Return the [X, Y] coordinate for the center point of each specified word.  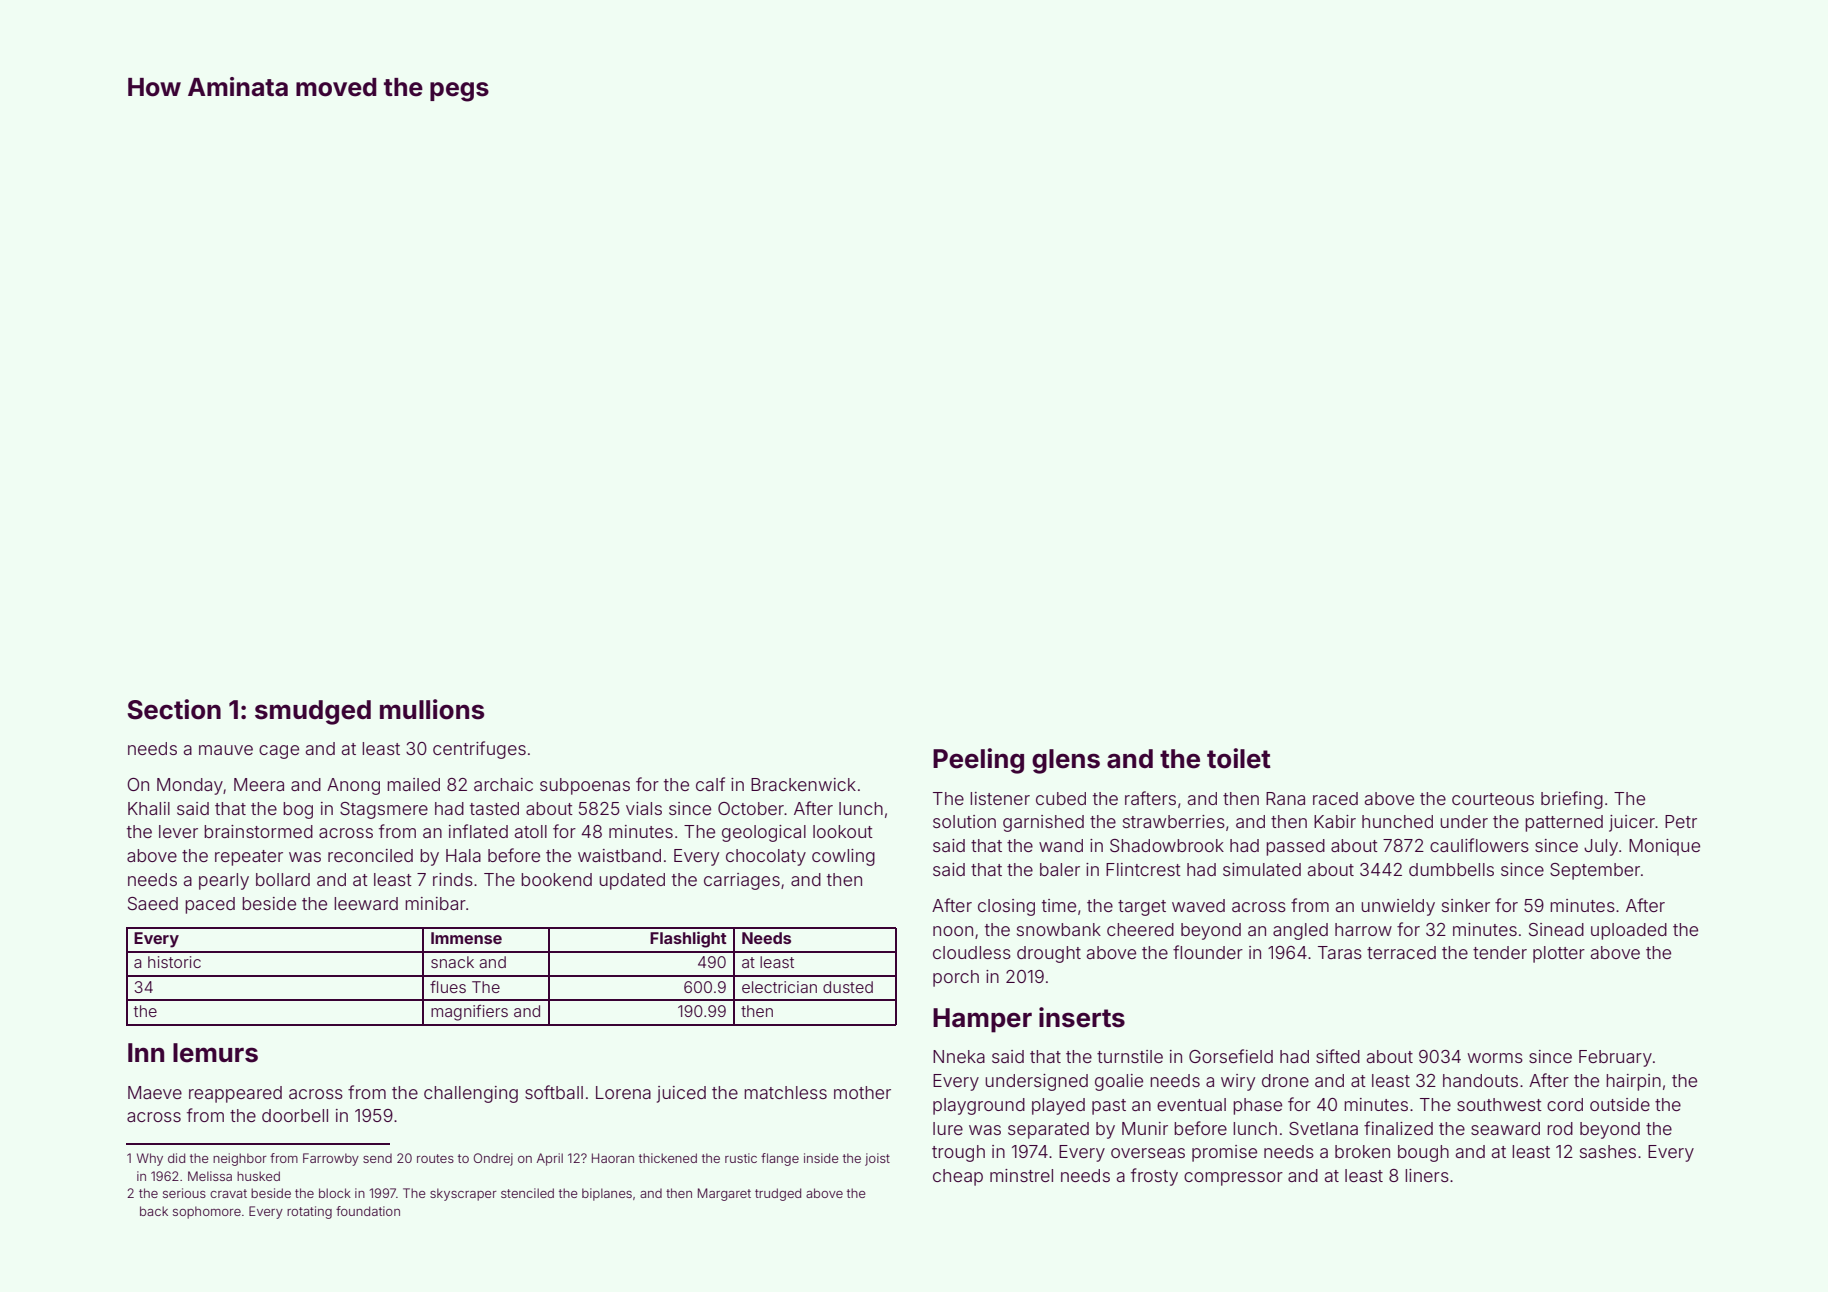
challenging [471, 1094]
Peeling [978, 761]
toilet [1239, 758]
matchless [785, 1092]
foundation [368, 1211]
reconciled [370, 855]
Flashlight [688, 939]
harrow [1363, 929]
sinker [1466, 905]
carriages [742, 881]
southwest [1499, 1104]
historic [174, 962]
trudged [778, 1194]
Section [174, 709]
